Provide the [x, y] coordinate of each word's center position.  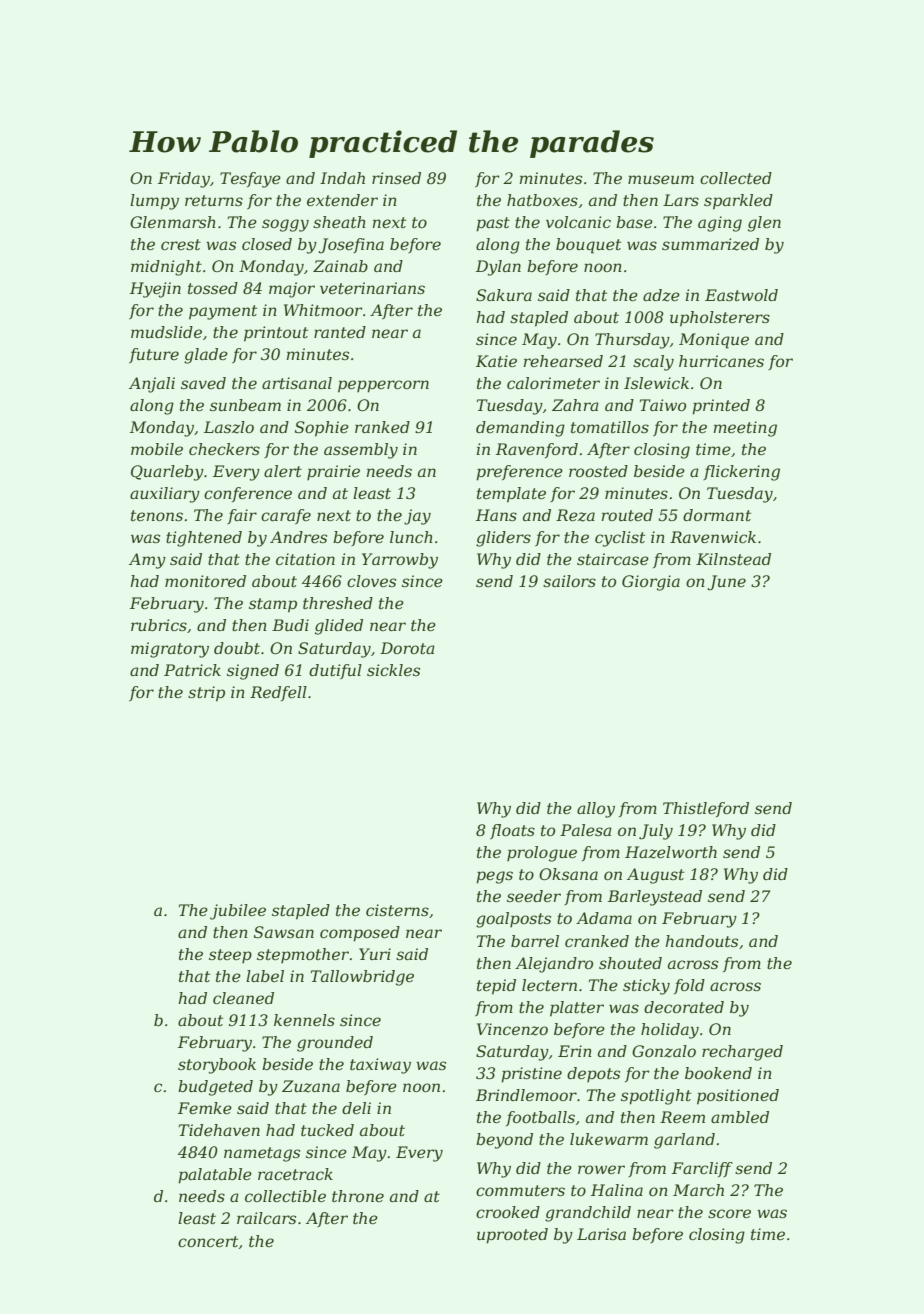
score [729, 1213]
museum [661, 179]
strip [206, 694]
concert [208, 1241]
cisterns [397, 910]
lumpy [154, 202]
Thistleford [706, 809]
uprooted [512, 1236]
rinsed [396, 178]
